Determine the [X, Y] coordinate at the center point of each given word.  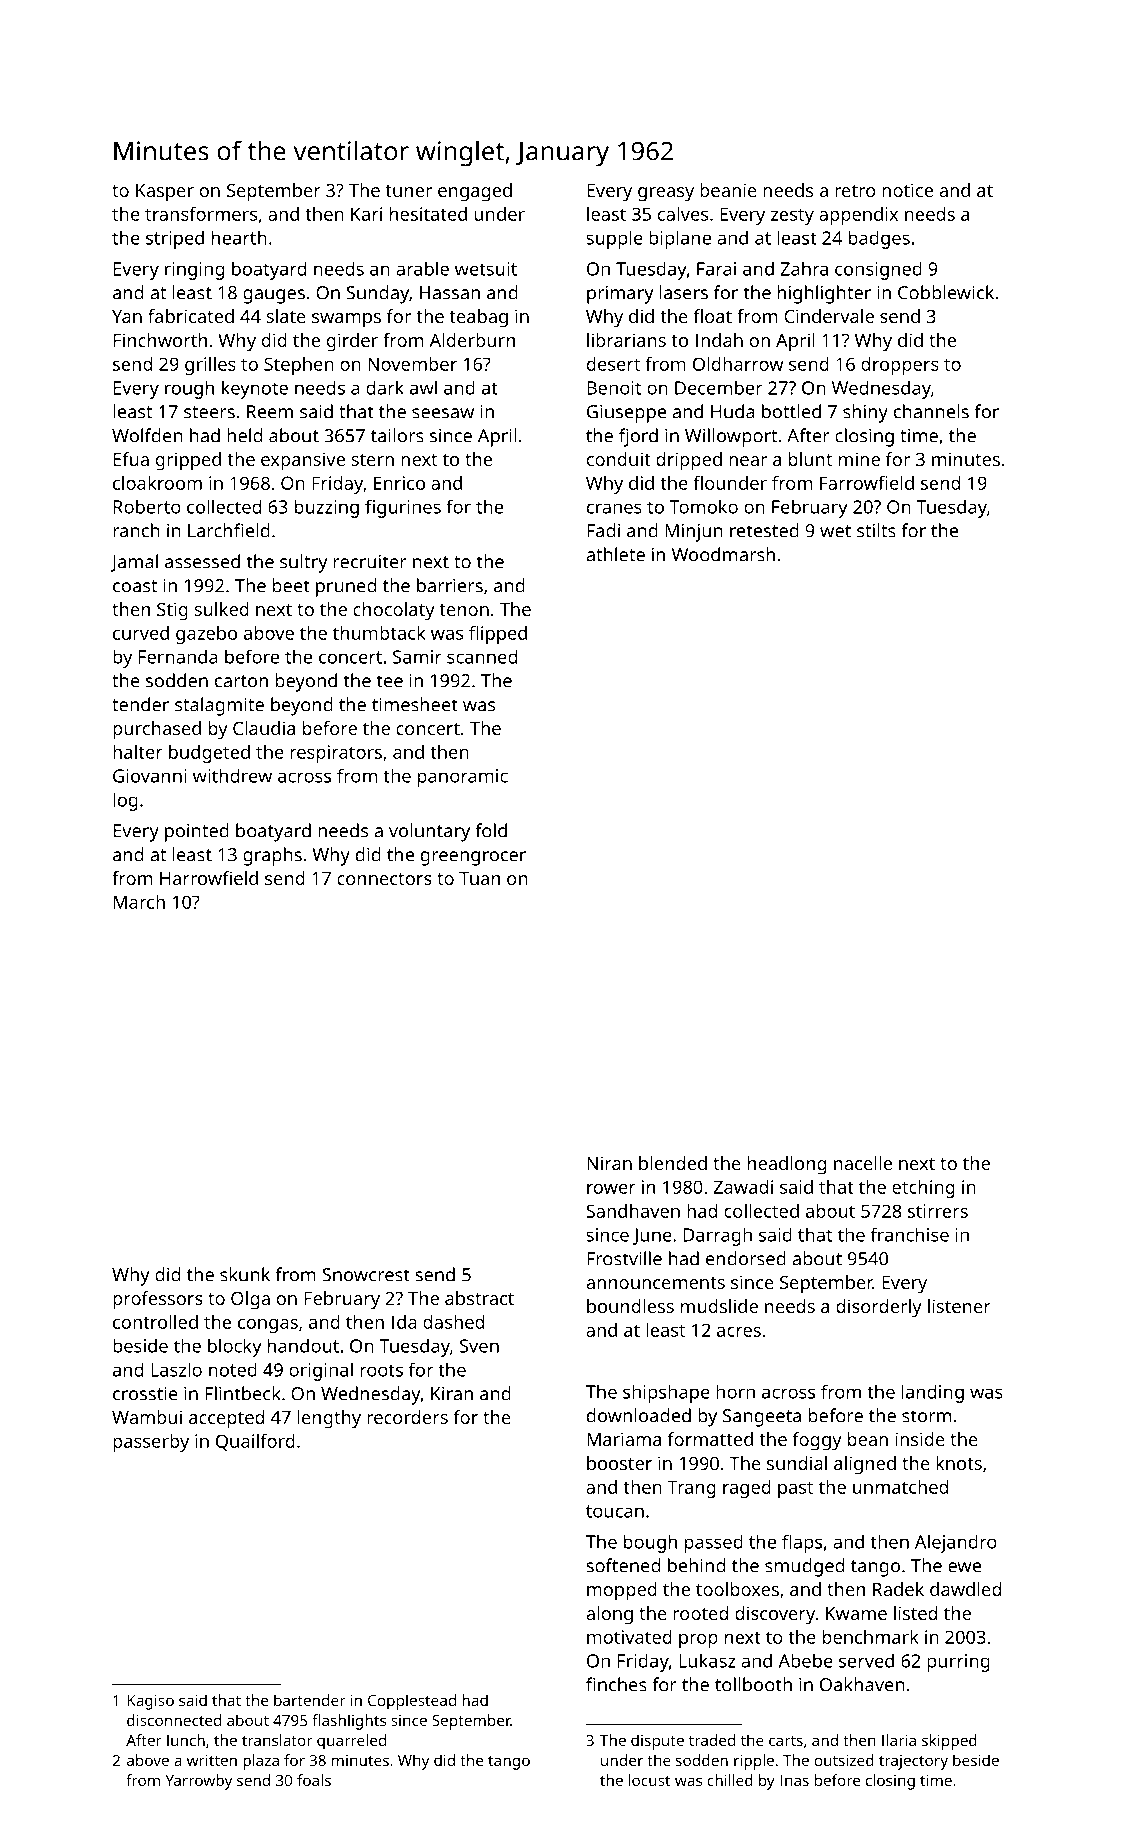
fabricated [191, 316]
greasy [666, 194]
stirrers [938, 1211]
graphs [272, 856]
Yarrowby [198, 1782]
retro [855, 191]
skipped [949, 1742]
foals [314, 1780]
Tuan [479, 878]
